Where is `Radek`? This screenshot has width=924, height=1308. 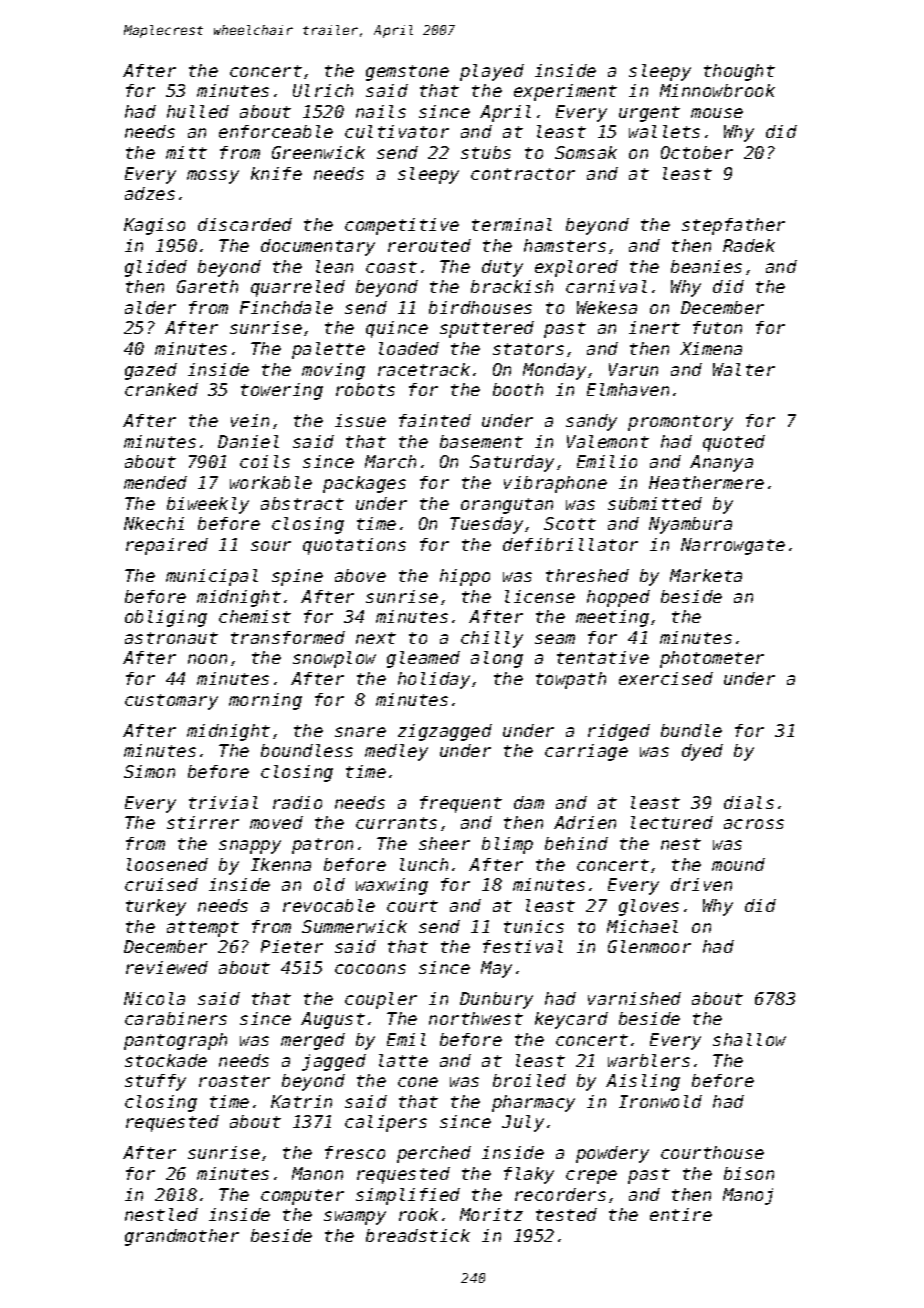 Radek is located at coordinates (749, 245).
